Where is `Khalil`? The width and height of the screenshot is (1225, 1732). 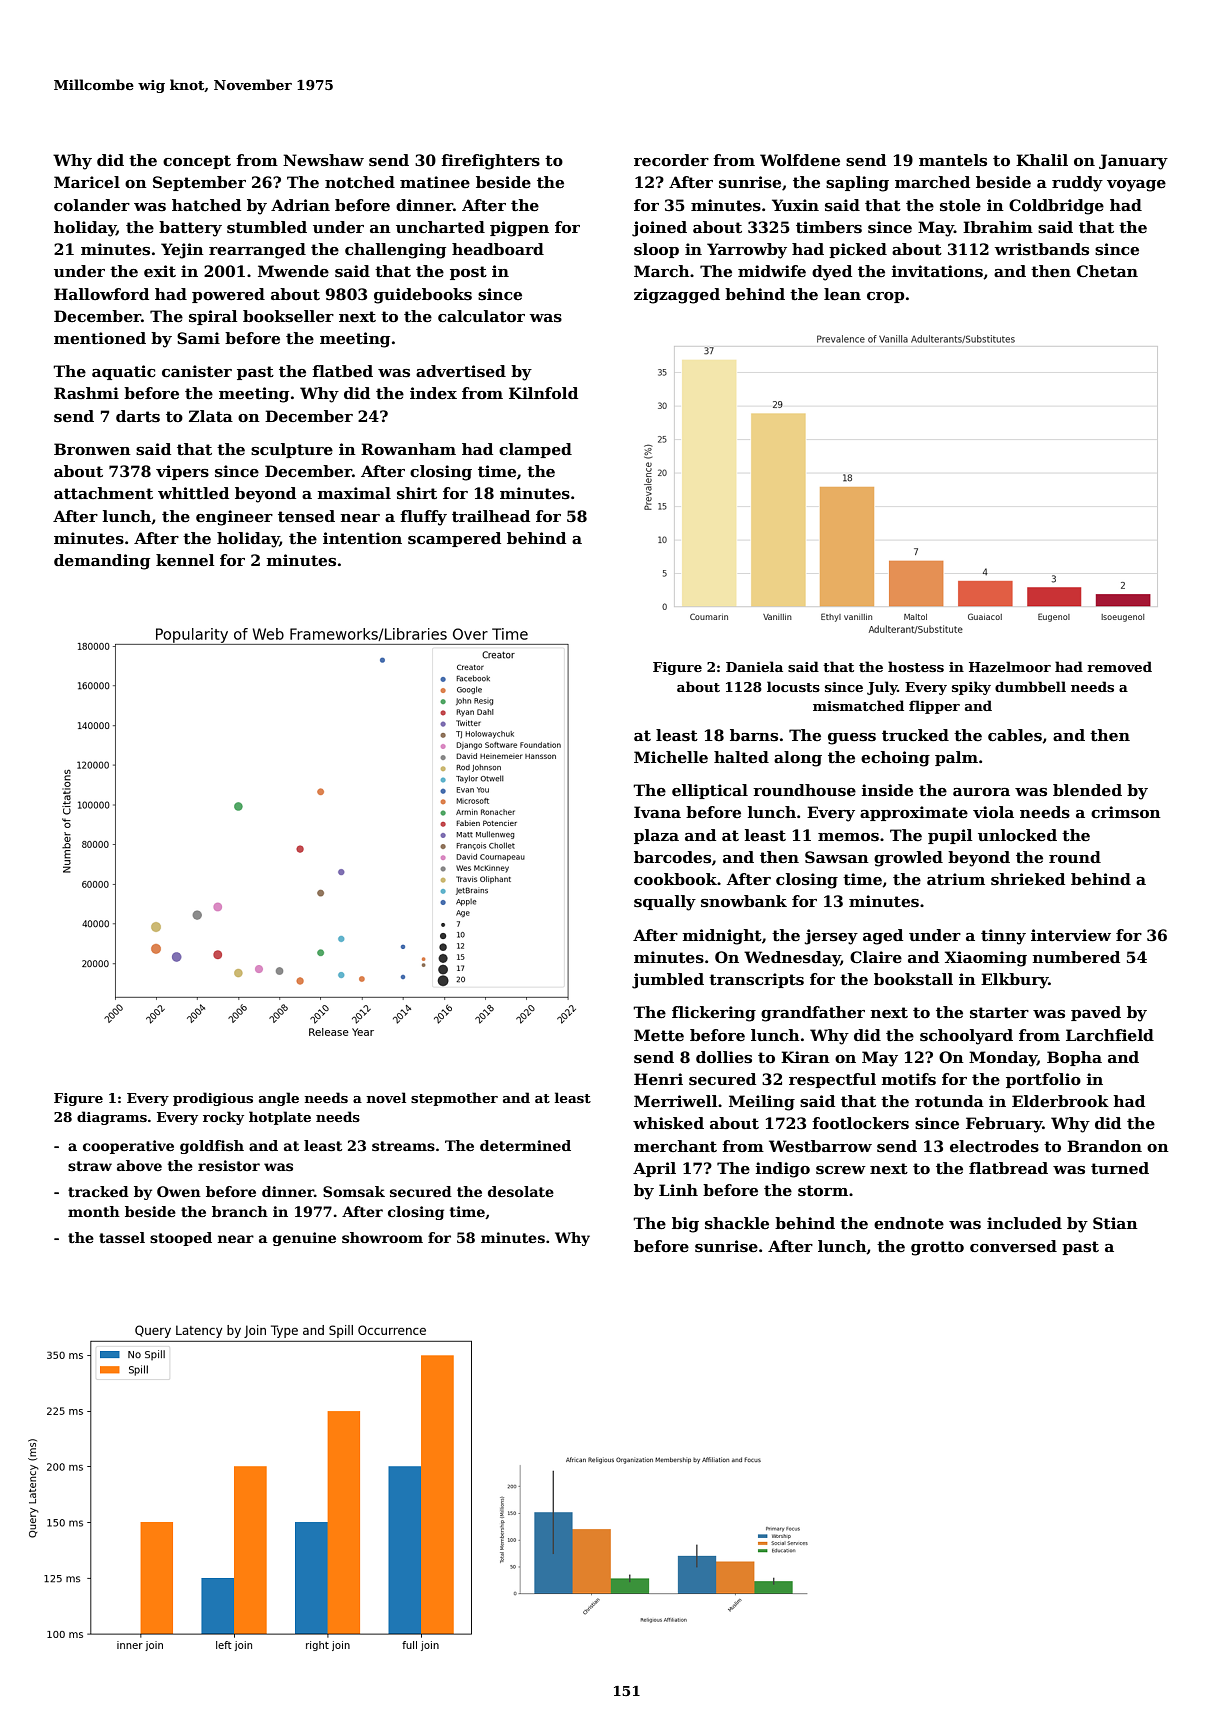 Khalil is located at coordinates (1042, 160).
